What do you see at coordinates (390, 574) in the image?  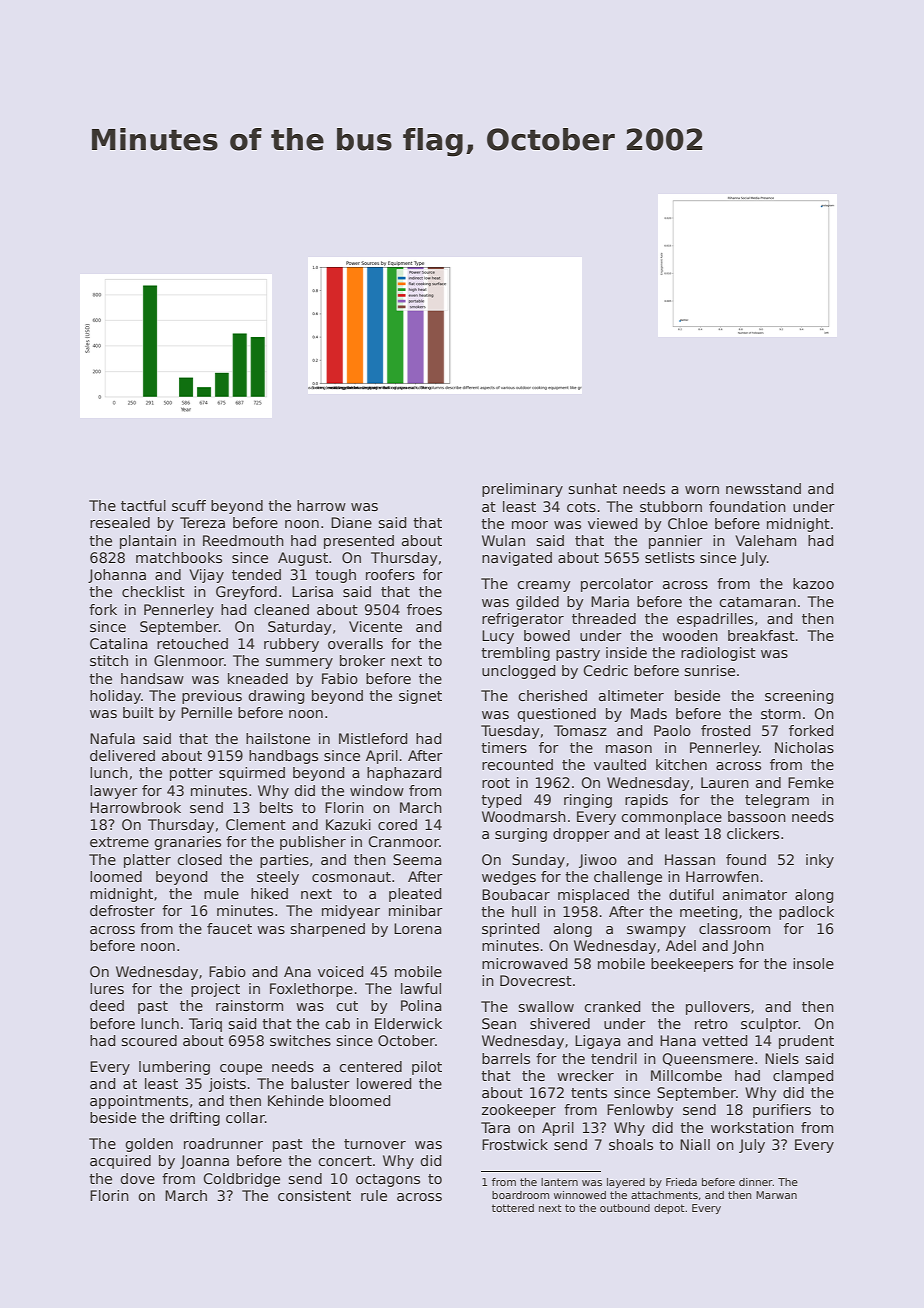 I see `roofers` at bounding box center [390, 574].
